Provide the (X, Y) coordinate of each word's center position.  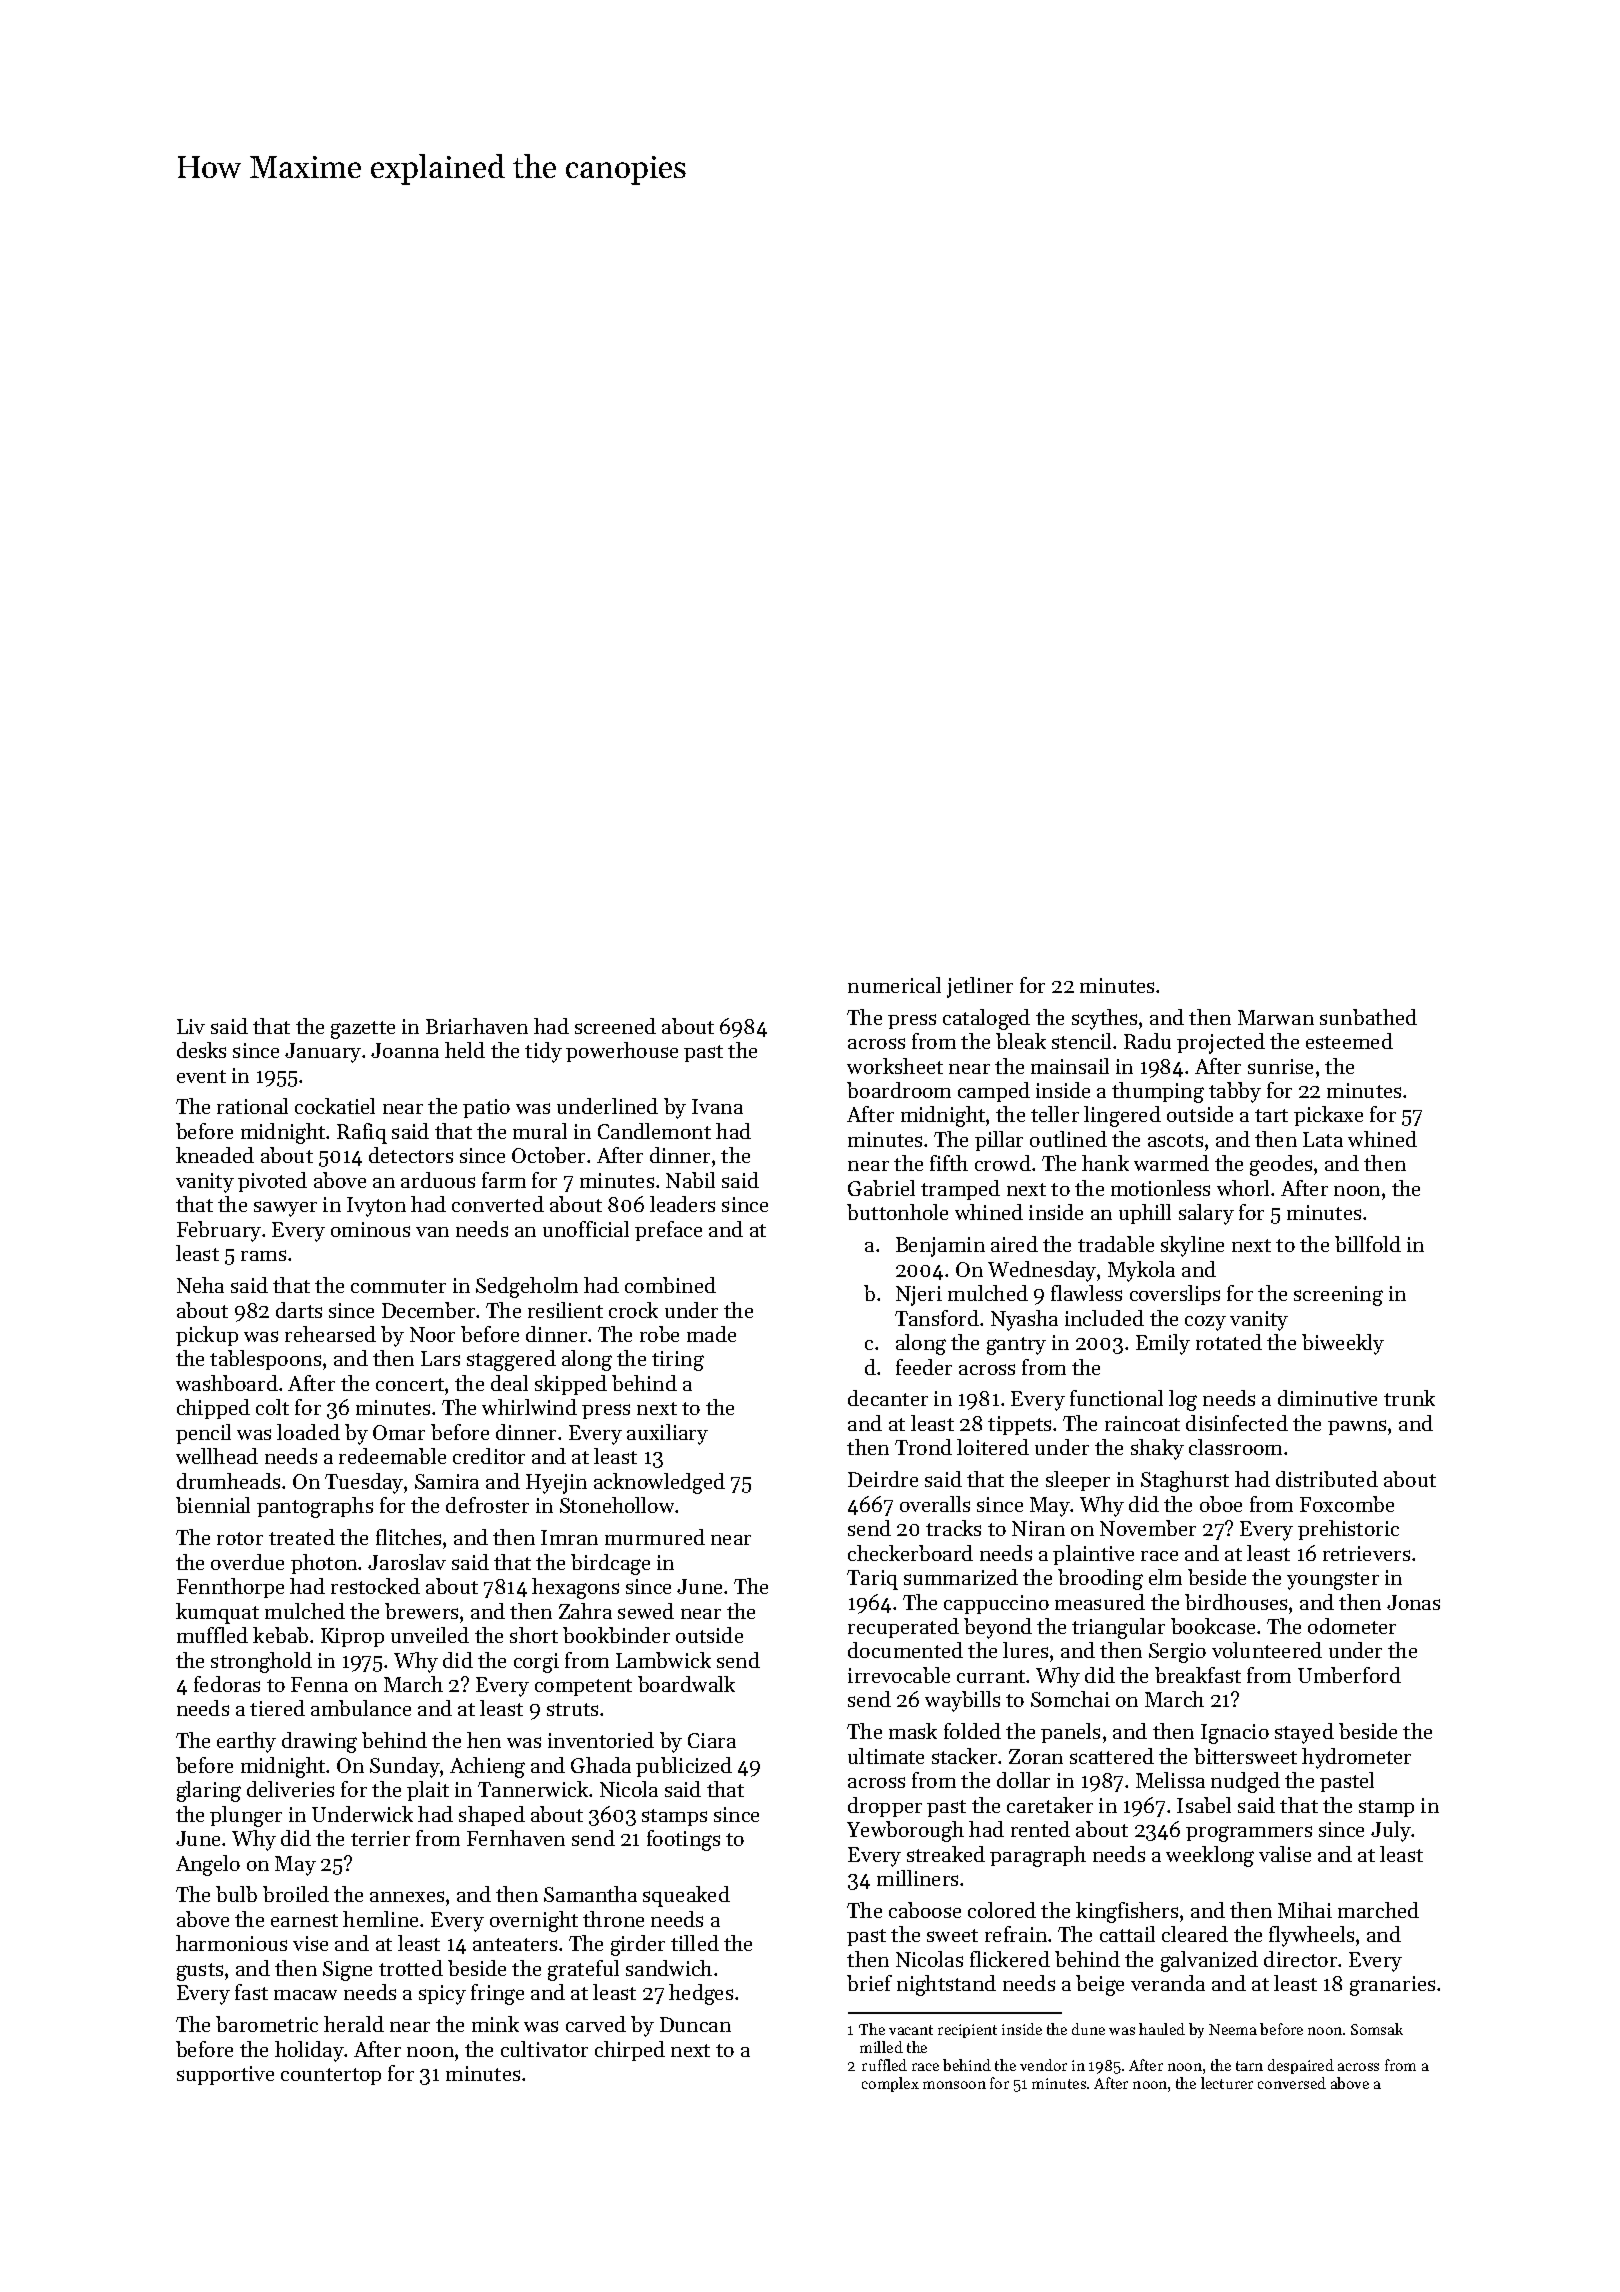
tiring (678, 1361)
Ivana (717, 1106)
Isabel (1204, 1805)
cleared (1195, 1934)
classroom (1235, 1447)
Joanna (405, 1050)
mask (913, 1731)
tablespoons (265, 1360)
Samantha (590, 1894)
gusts (200, 1972)
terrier (380, 1838)
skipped (571, 1385)
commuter (398, 1286)
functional (1116, 1398)
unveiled (430, 1635)
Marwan (1276, 1017)
